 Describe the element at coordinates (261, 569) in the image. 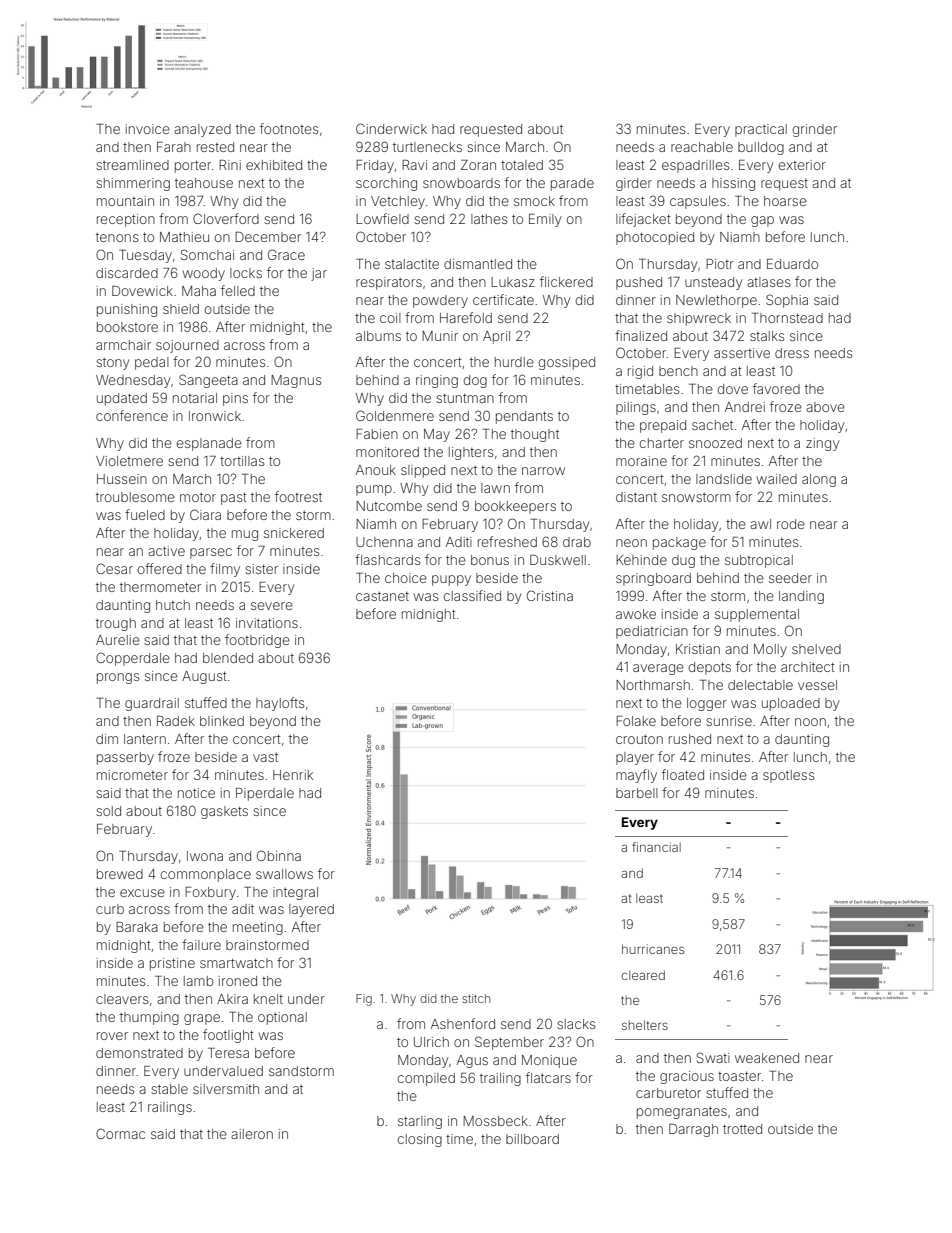

I see `sister` at that location.
